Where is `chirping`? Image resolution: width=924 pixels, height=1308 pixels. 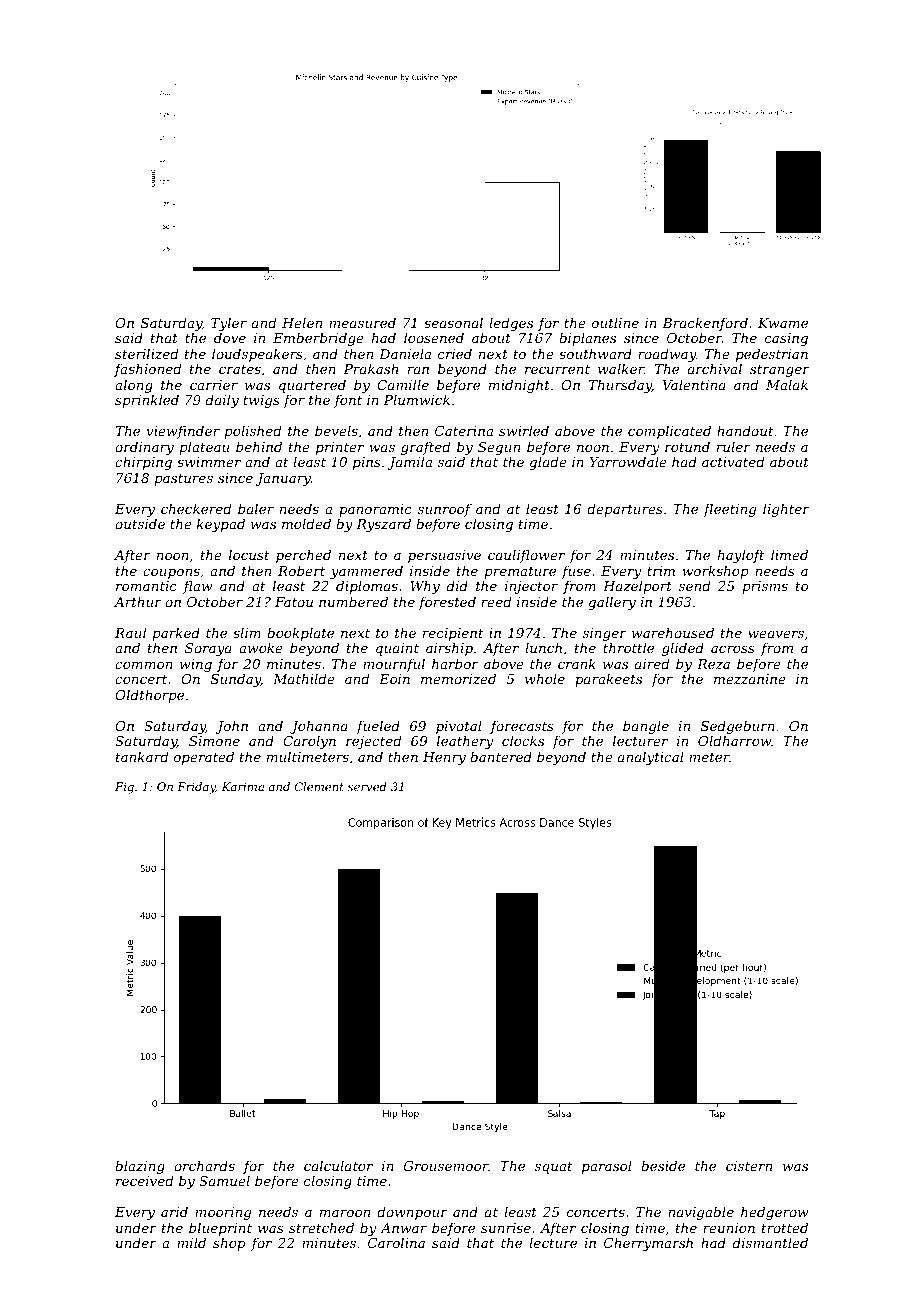
chirping is located at coordinates (143, 463).
